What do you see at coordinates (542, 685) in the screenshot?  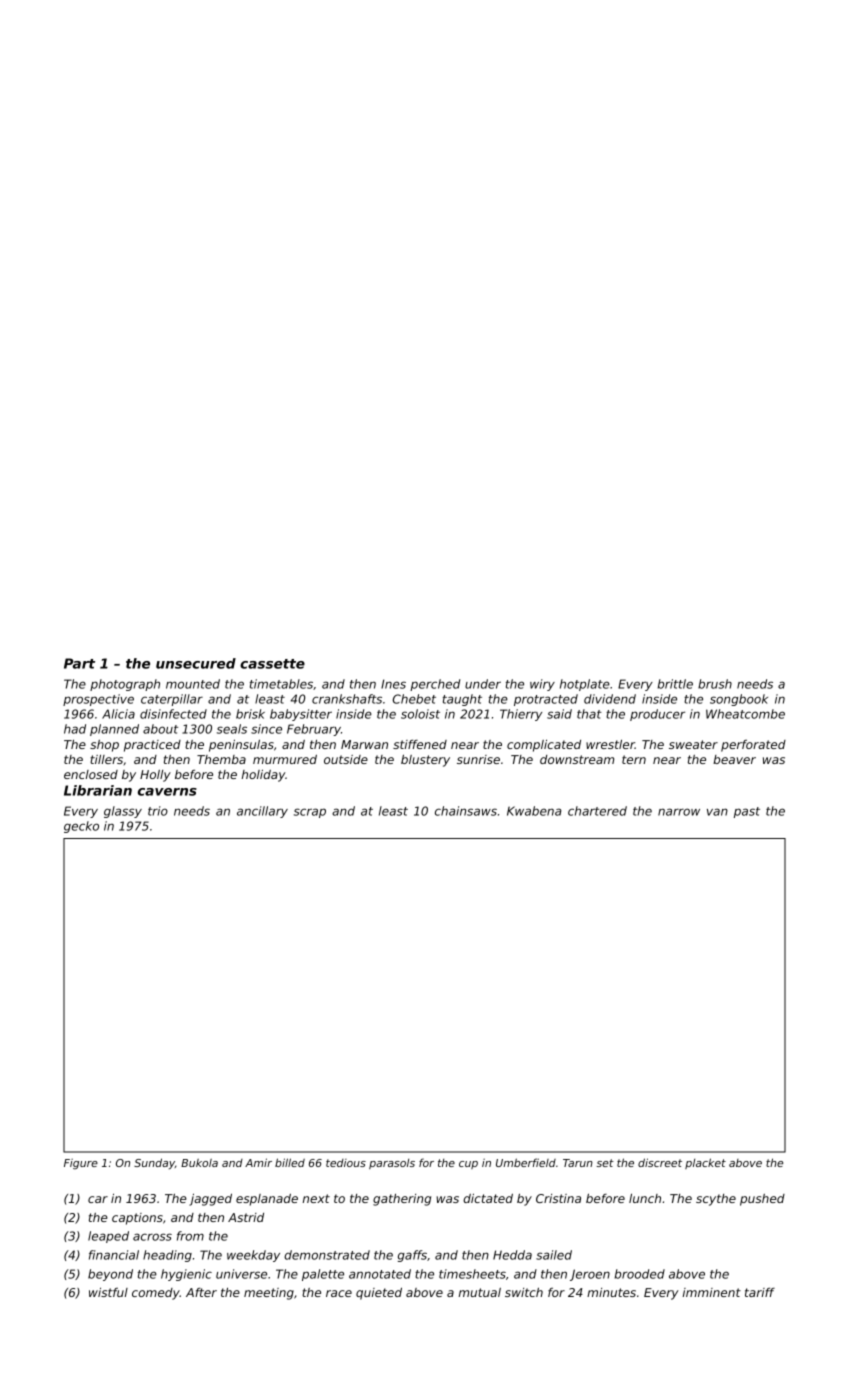 I see `wiry` at bounding box center [542, 685].
